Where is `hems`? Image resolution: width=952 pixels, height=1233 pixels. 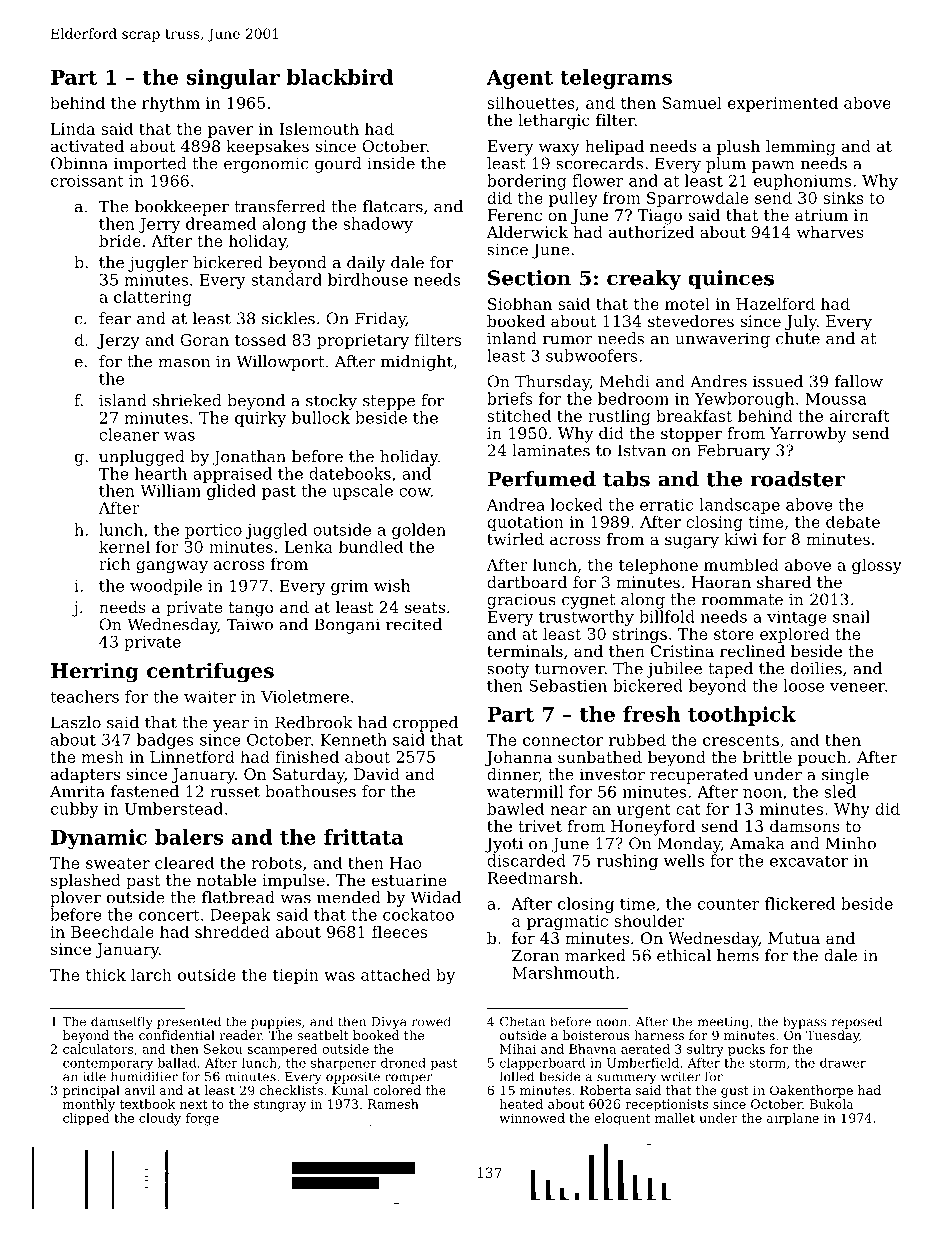
hems is located at coordinates (738, 955).
